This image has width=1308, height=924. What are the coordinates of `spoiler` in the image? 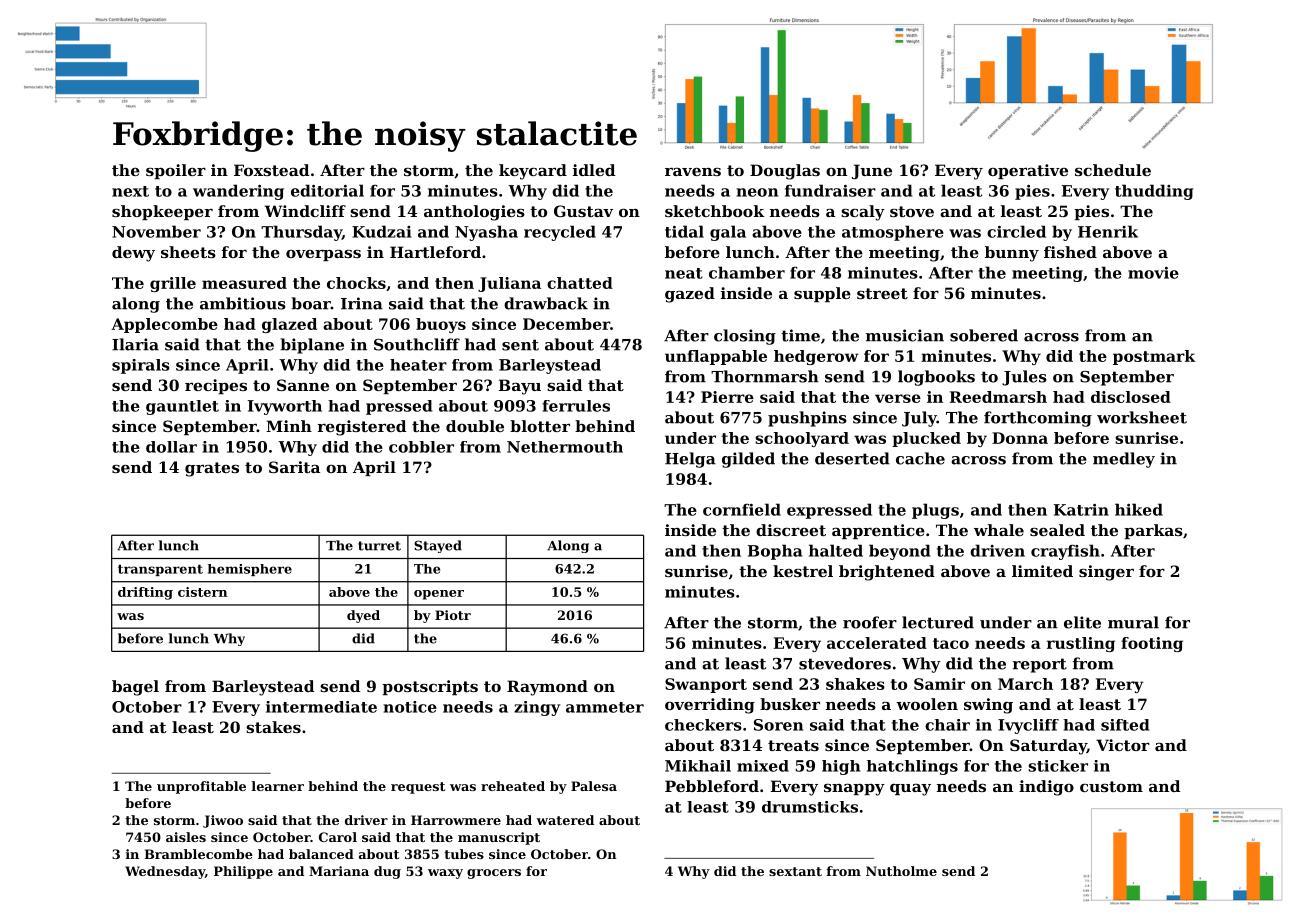 It's located at (176, 171).
